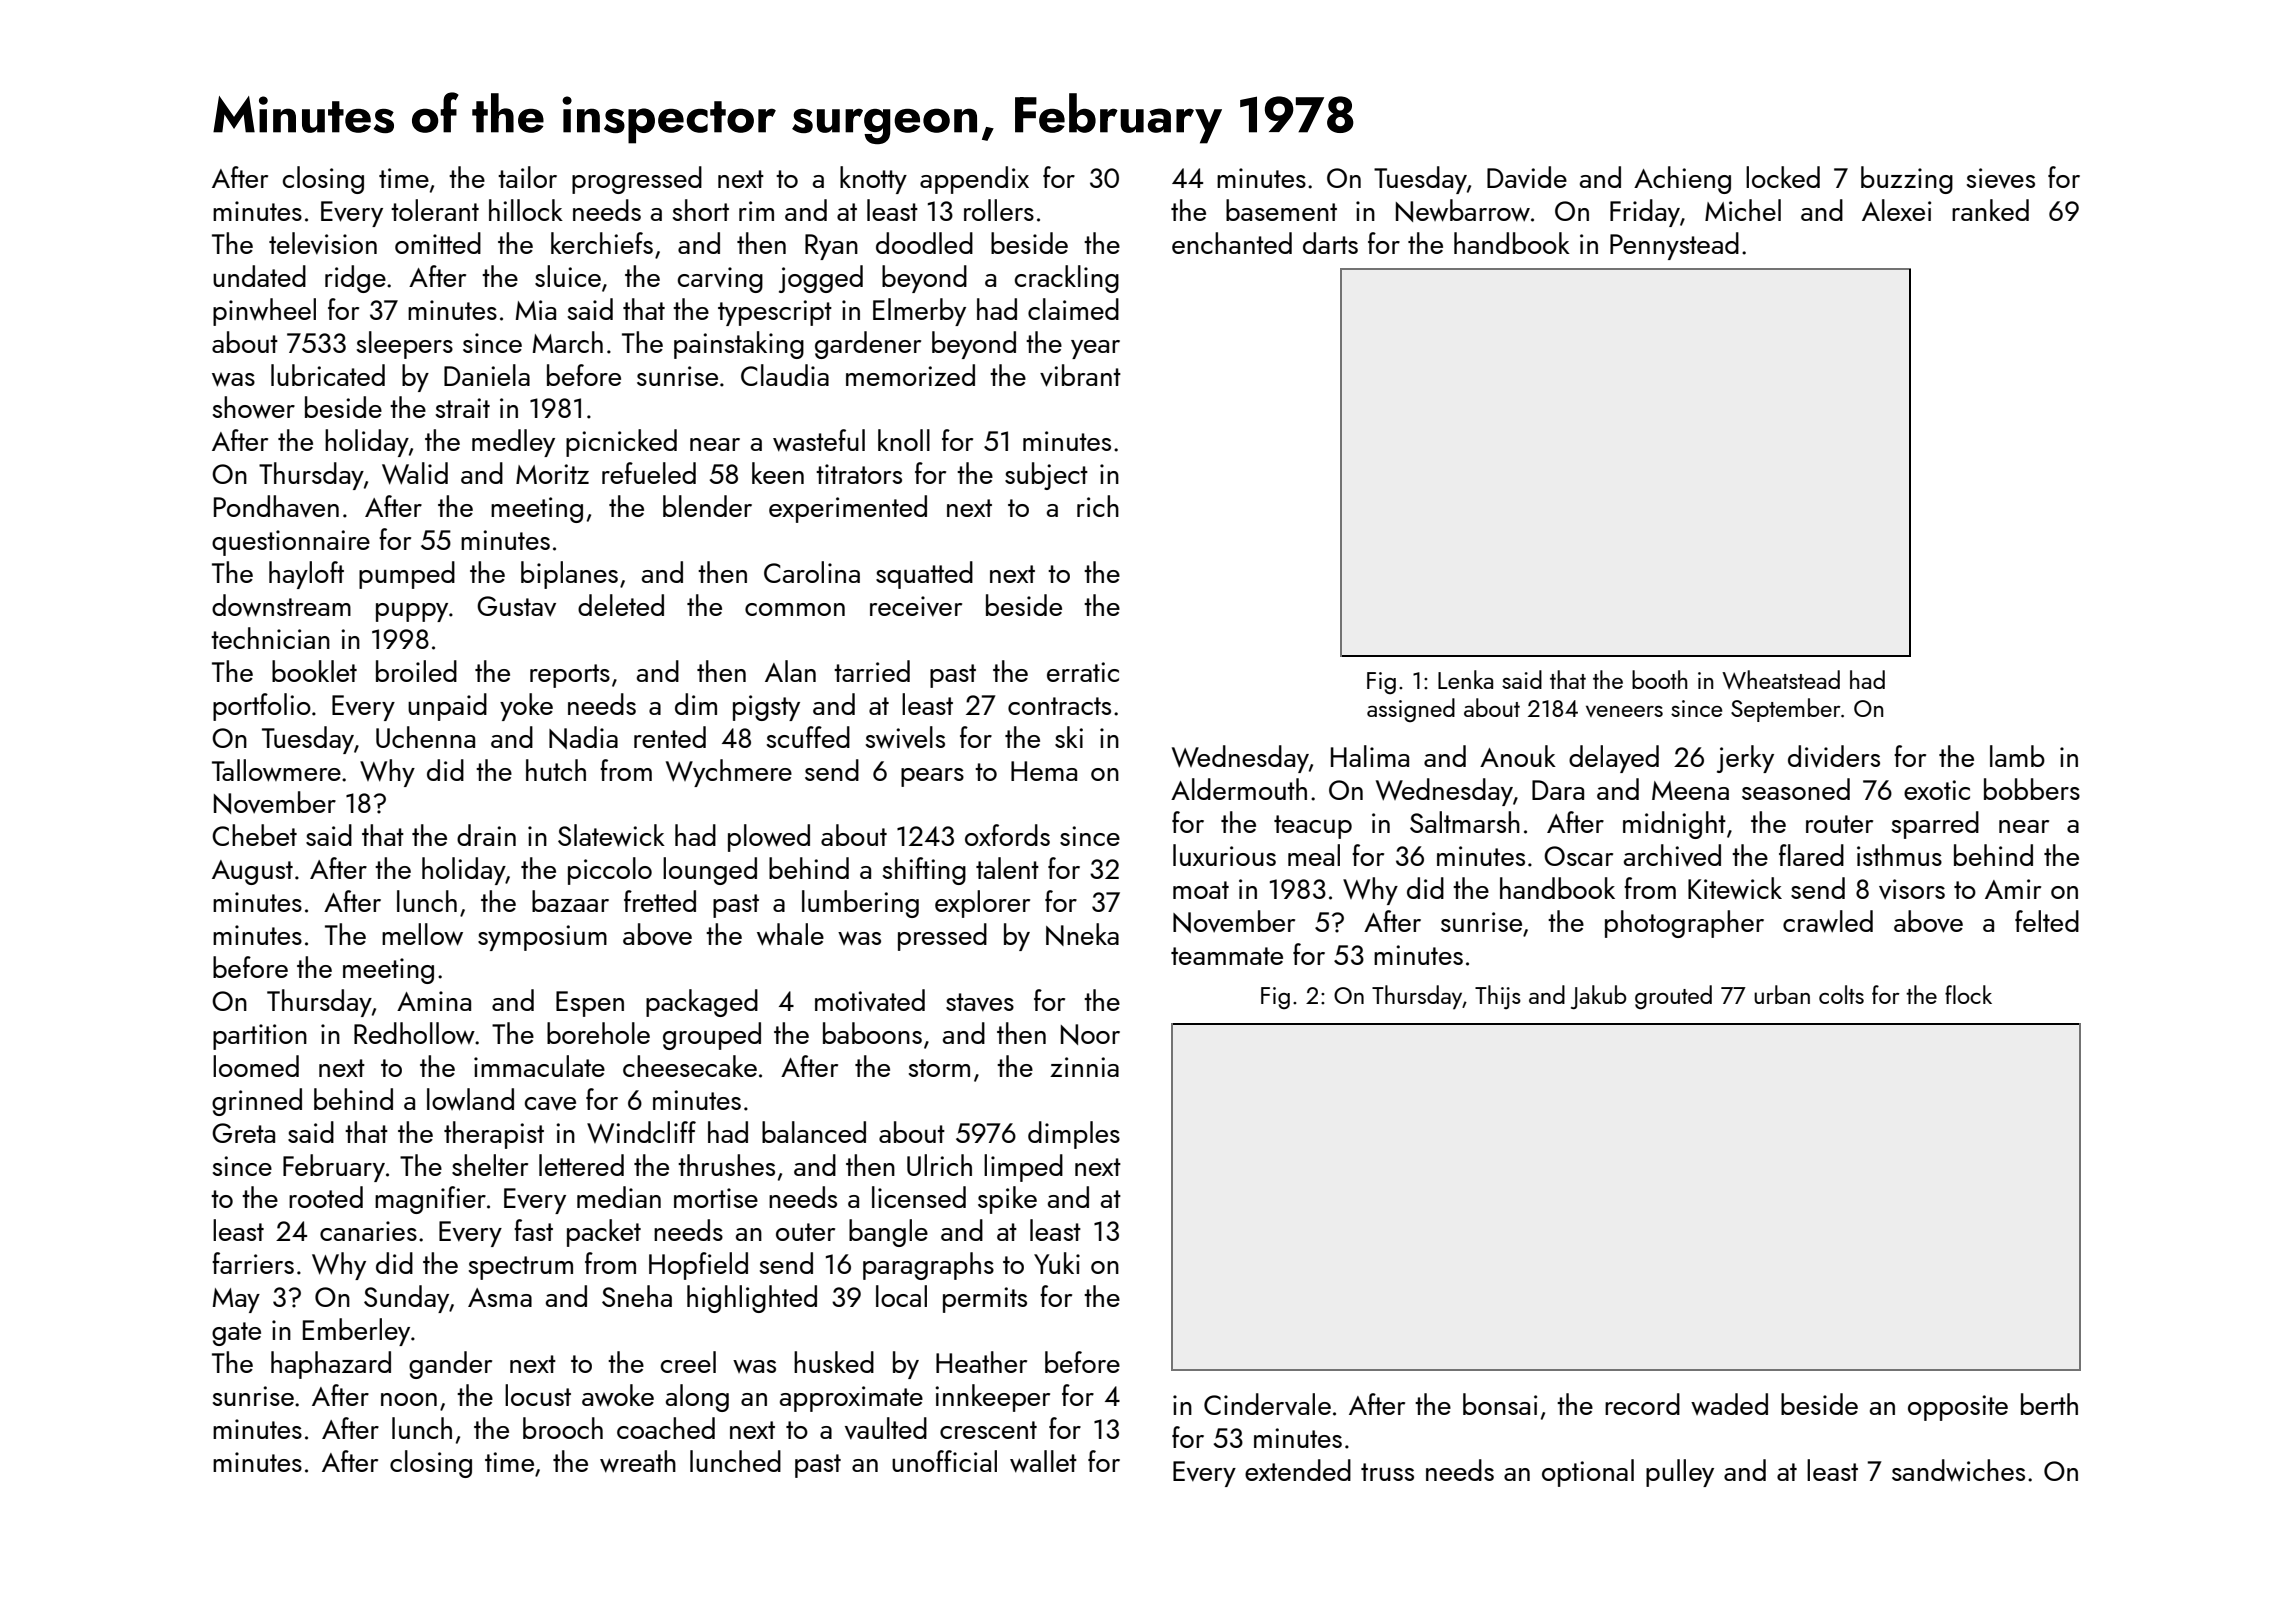 The image size is (2292, 1620). I want to click on farriers, so click(253, 1263).
